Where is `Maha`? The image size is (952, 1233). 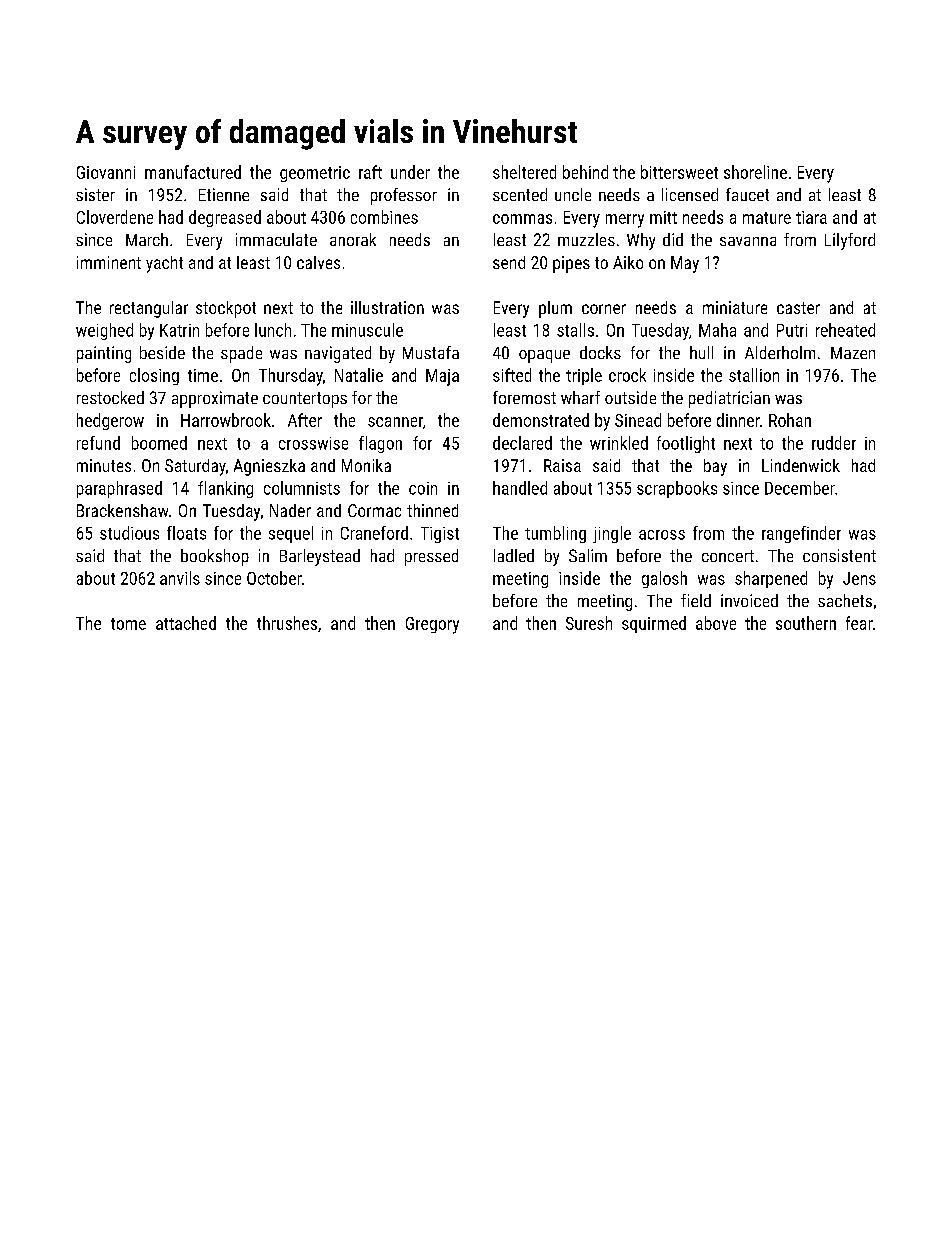 Maha is located at coordinates (717, 330).
